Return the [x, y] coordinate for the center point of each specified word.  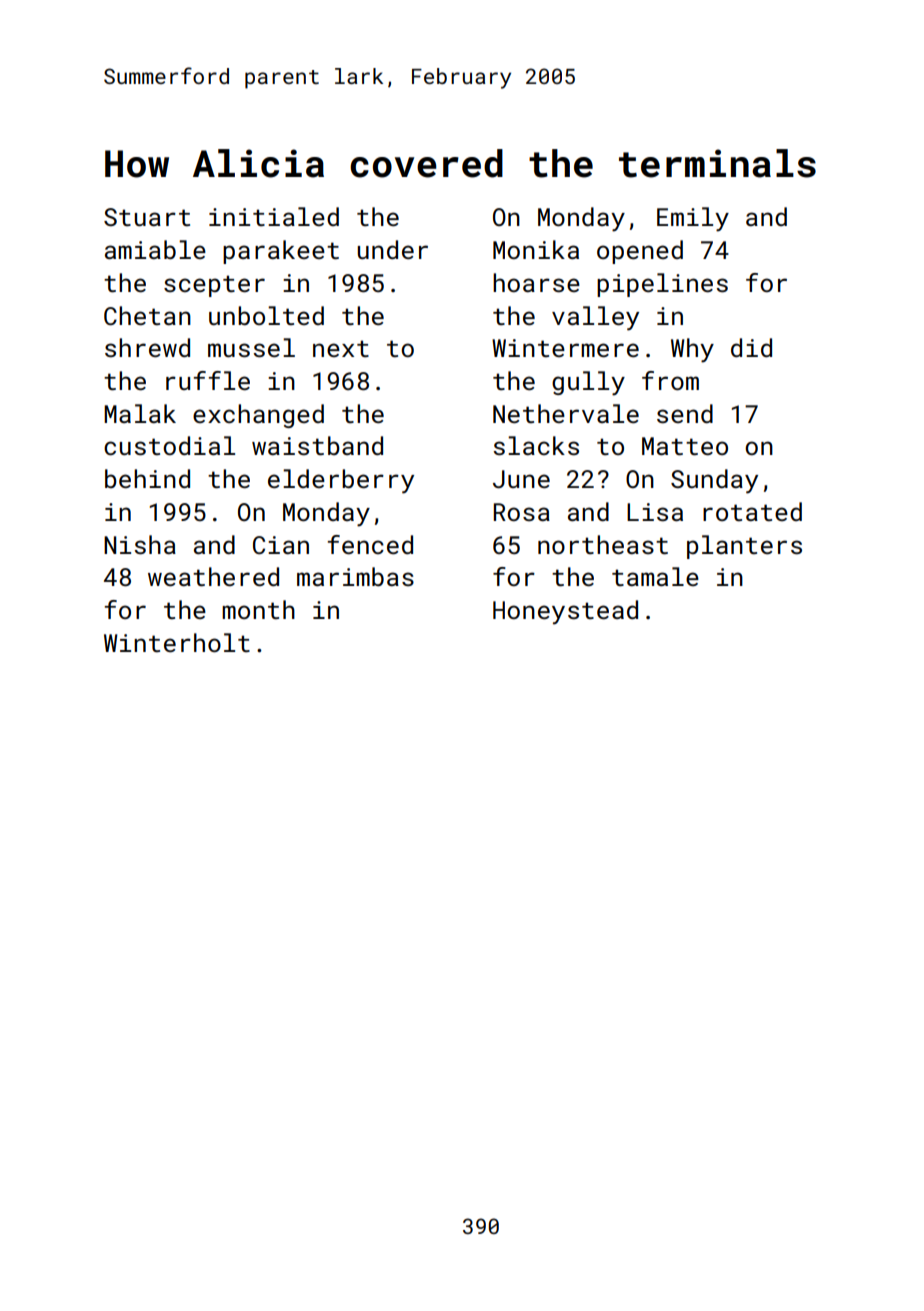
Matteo [685, 446]
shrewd [147, 347]
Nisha [140, 544]
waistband [317, 445]
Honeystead [565, 612]
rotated [752, 511]
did [751, 347]
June [521, 479]
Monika [536, 249]
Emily [693, 219]
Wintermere [565, 348]
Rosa [522, 512]
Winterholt [177, 642]
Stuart [147, 217]
